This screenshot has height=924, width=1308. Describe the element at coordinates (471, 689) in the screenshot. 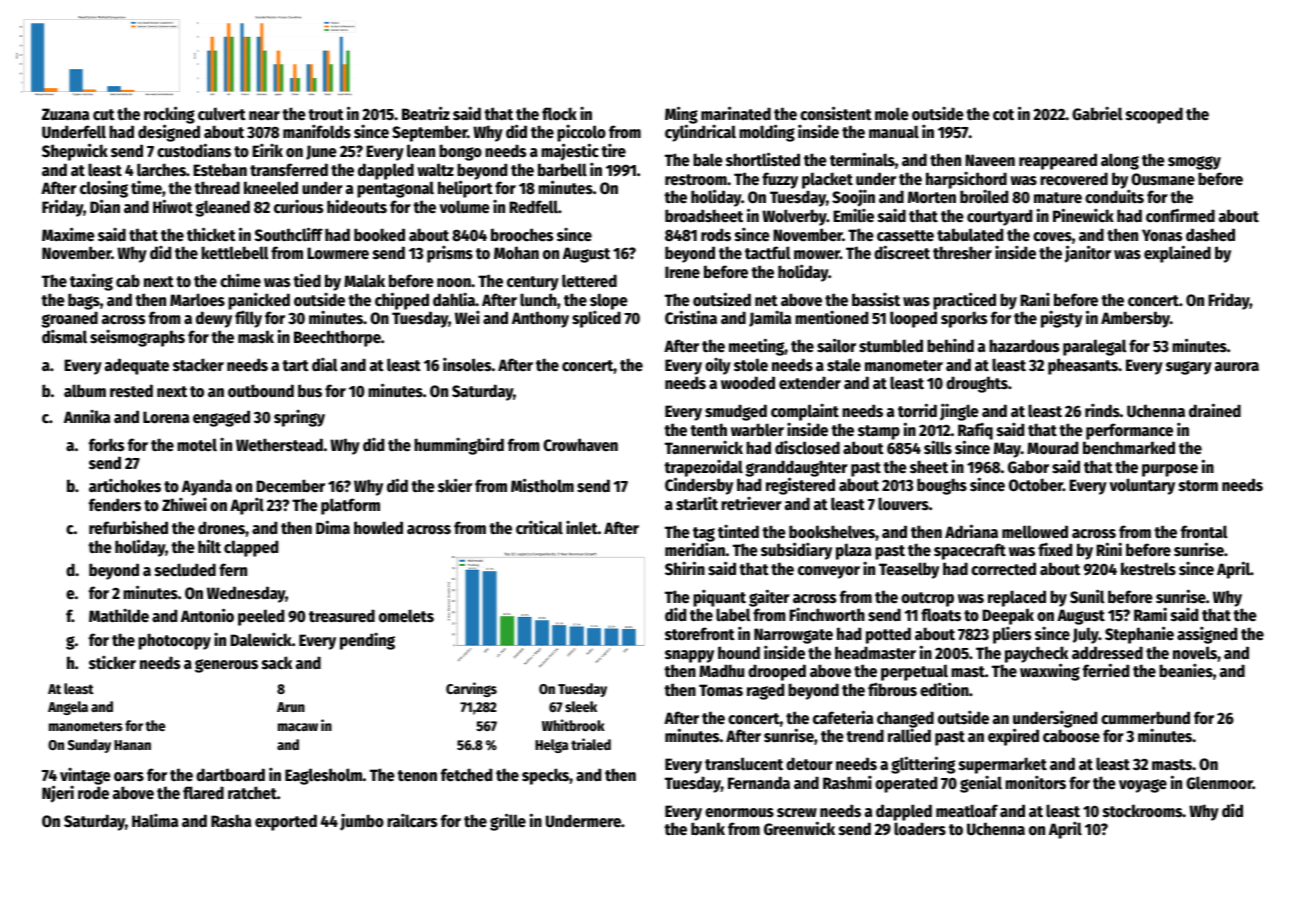

I see `Carvings` at that location.
